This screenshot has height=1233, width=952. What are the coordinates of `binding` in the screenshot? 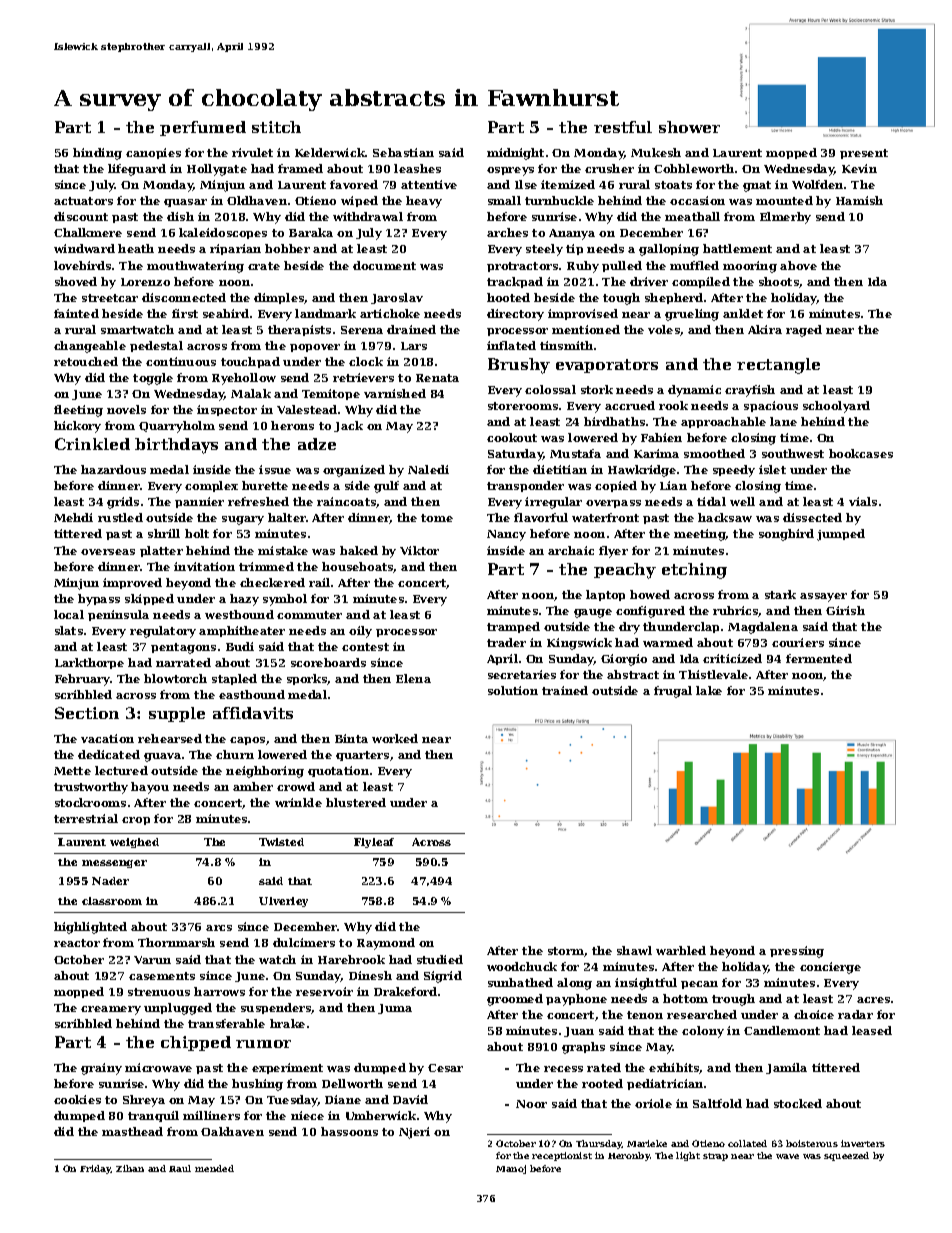 It's located at (97, 154).
